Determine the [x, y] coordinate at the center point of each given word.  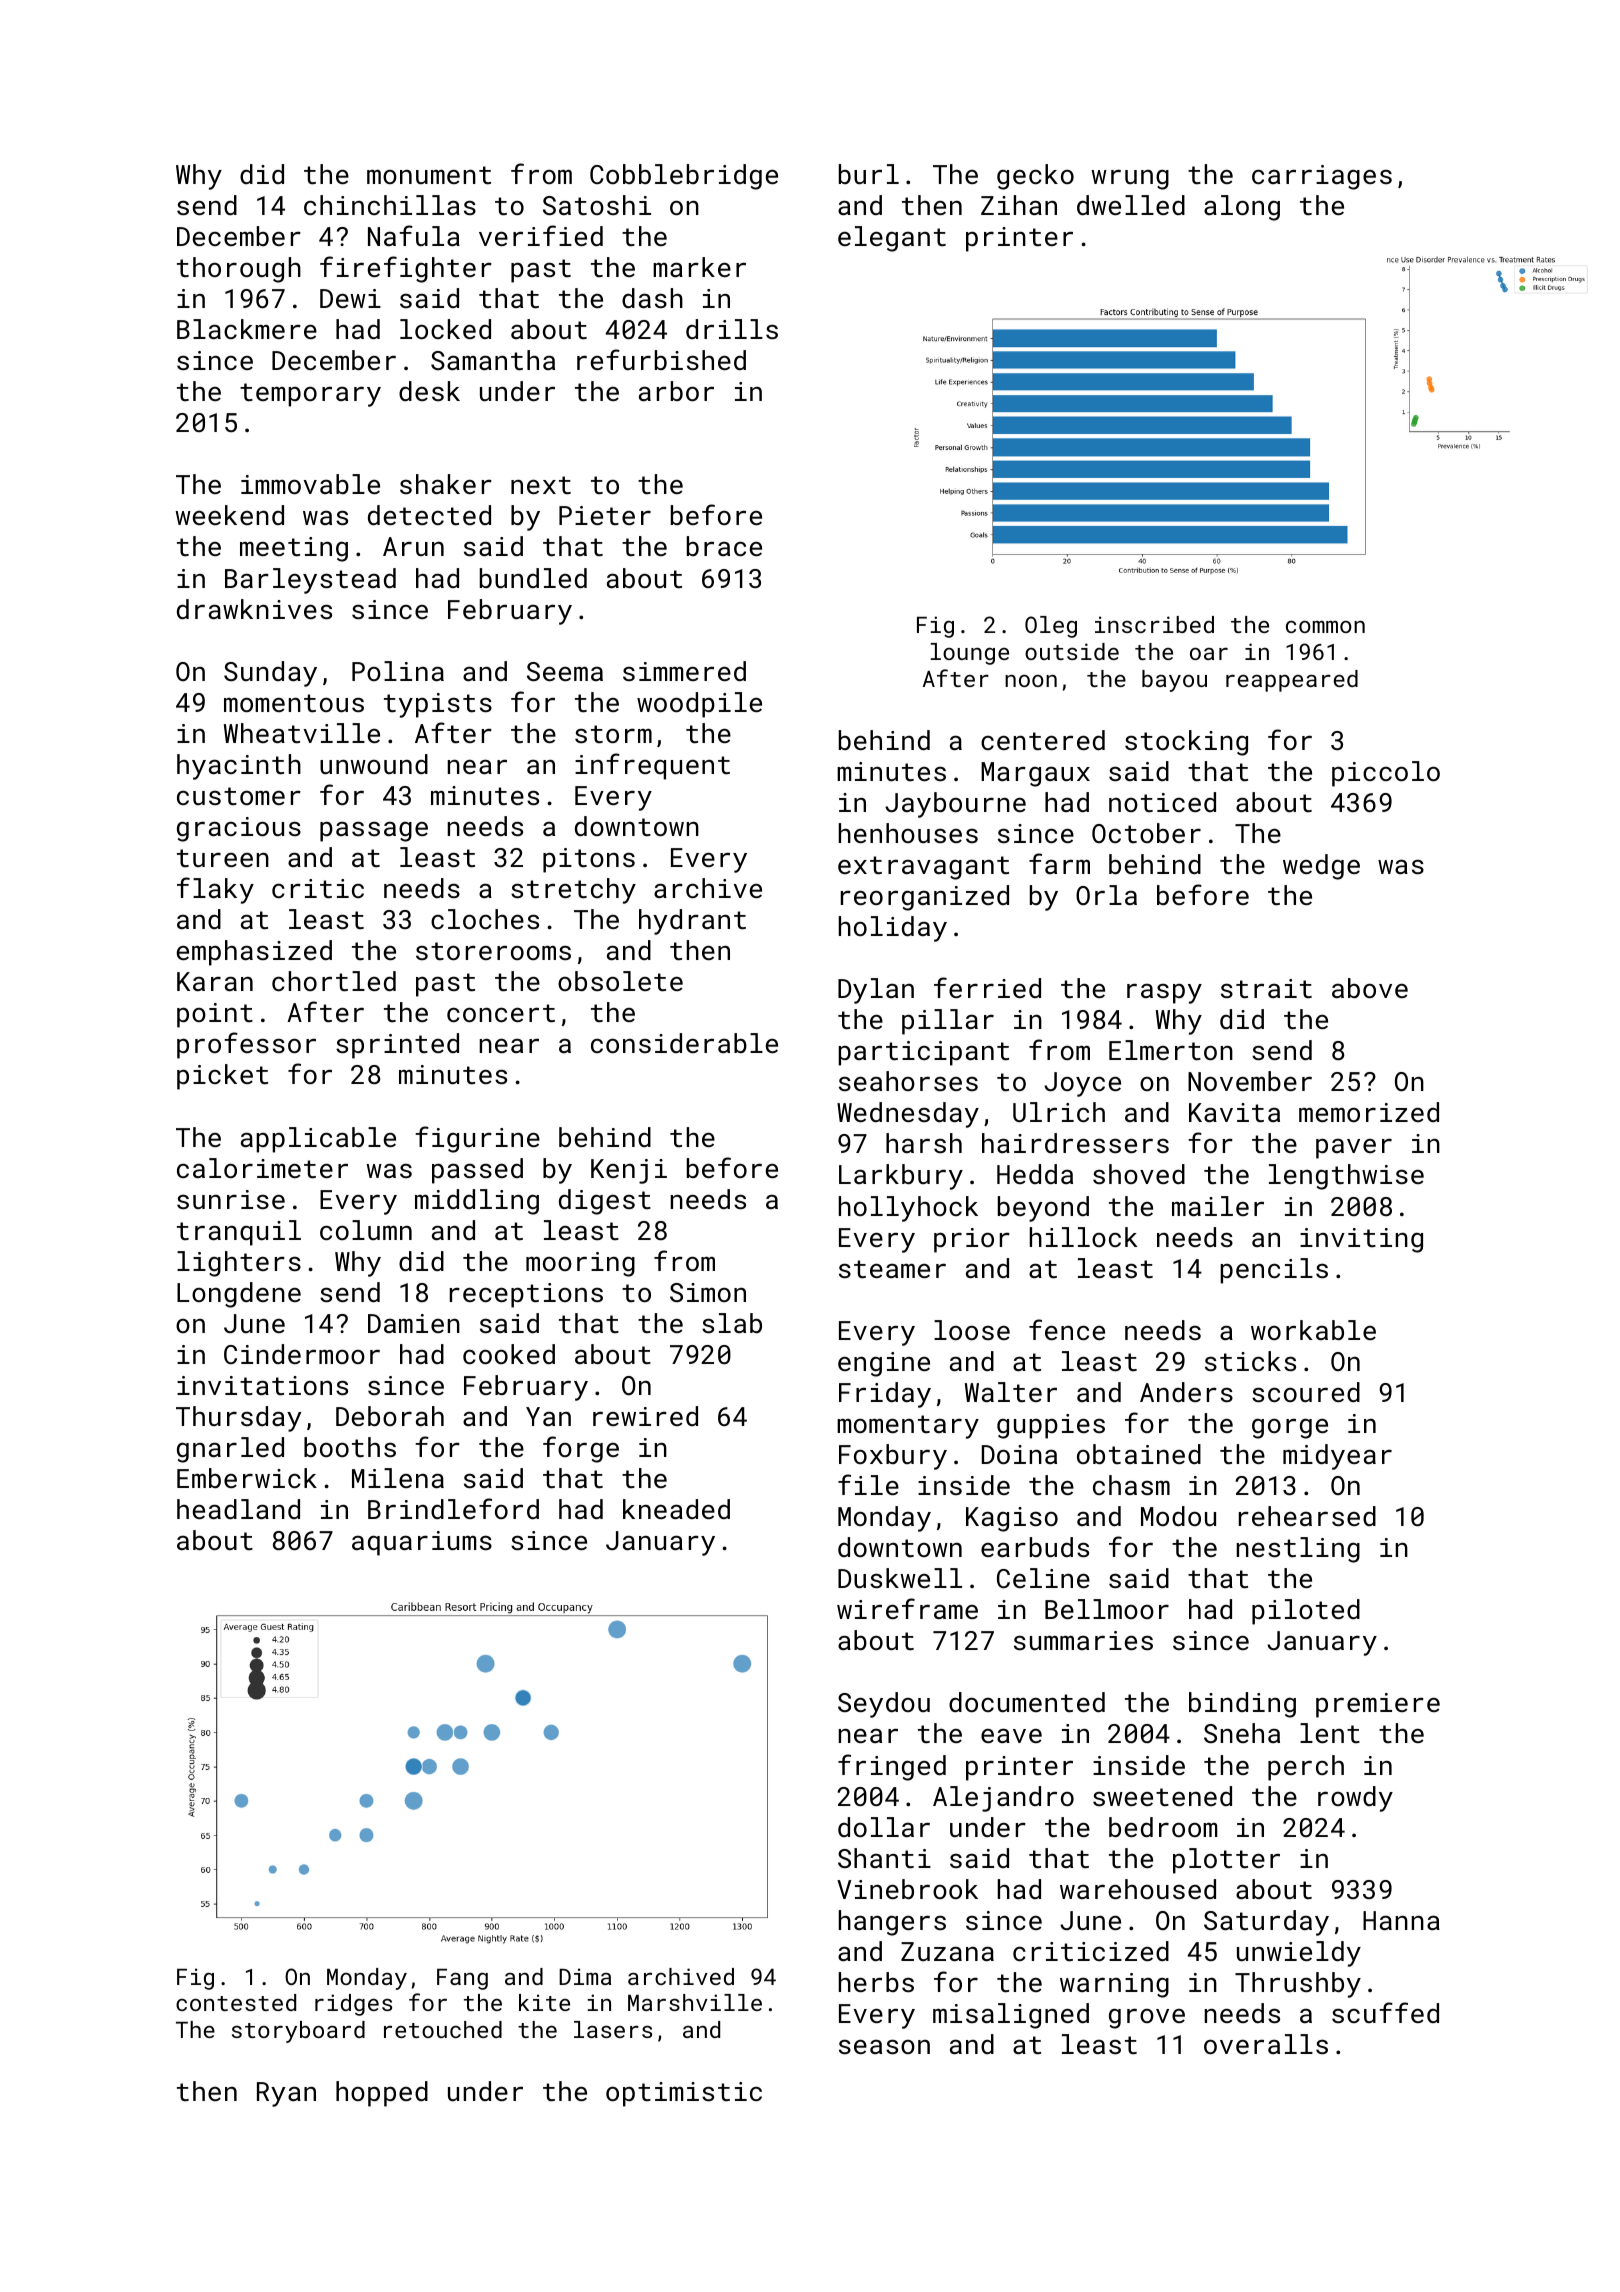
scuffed [1385, 2012]
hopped [382, 2094]
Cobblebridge [684, 177]
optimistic [684, 2094]
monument [429, 175]
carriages [1322, 177]
